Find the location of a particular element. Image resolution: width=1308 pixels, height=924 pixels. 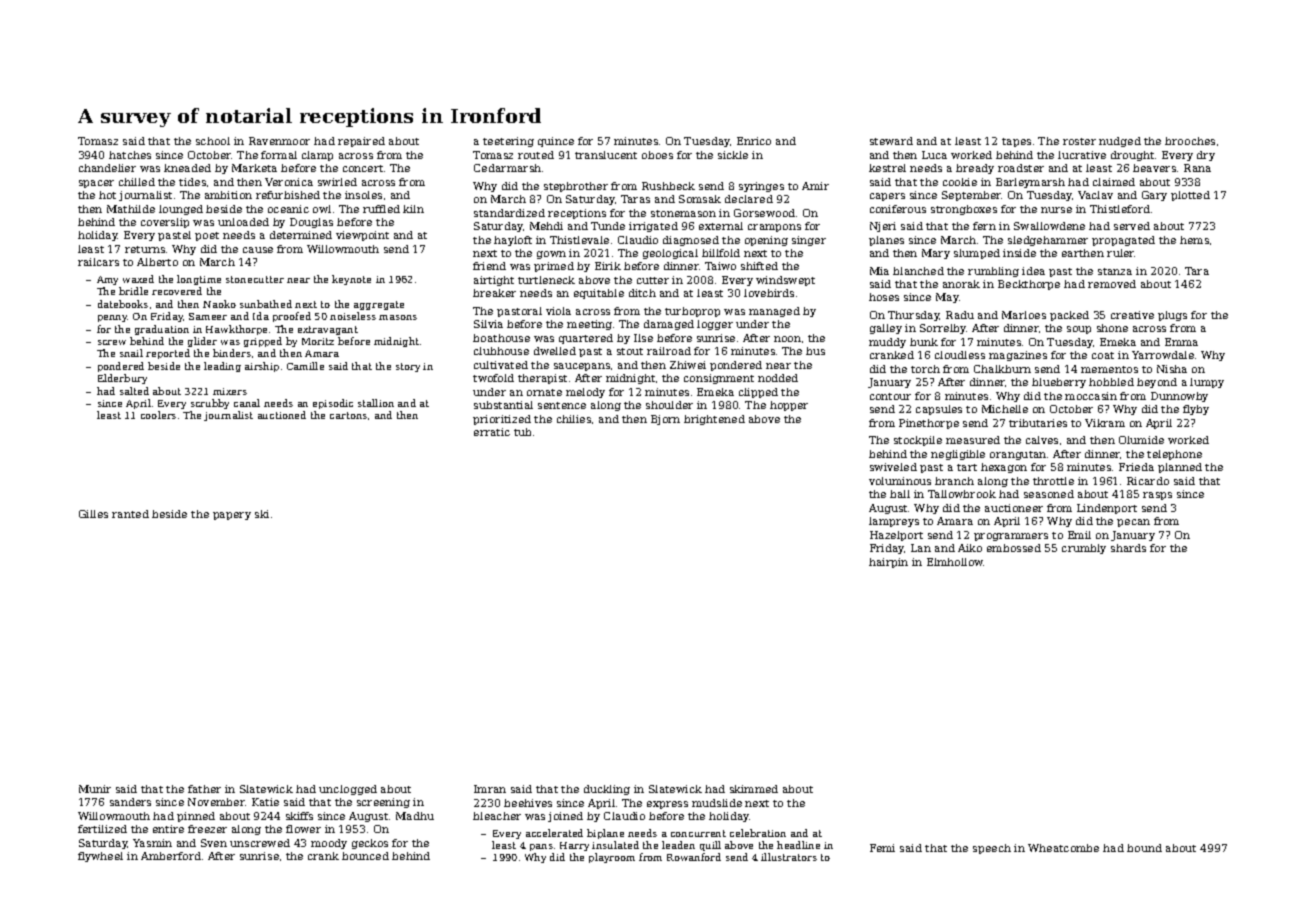

shards is located at coordinates (1128, 548).
